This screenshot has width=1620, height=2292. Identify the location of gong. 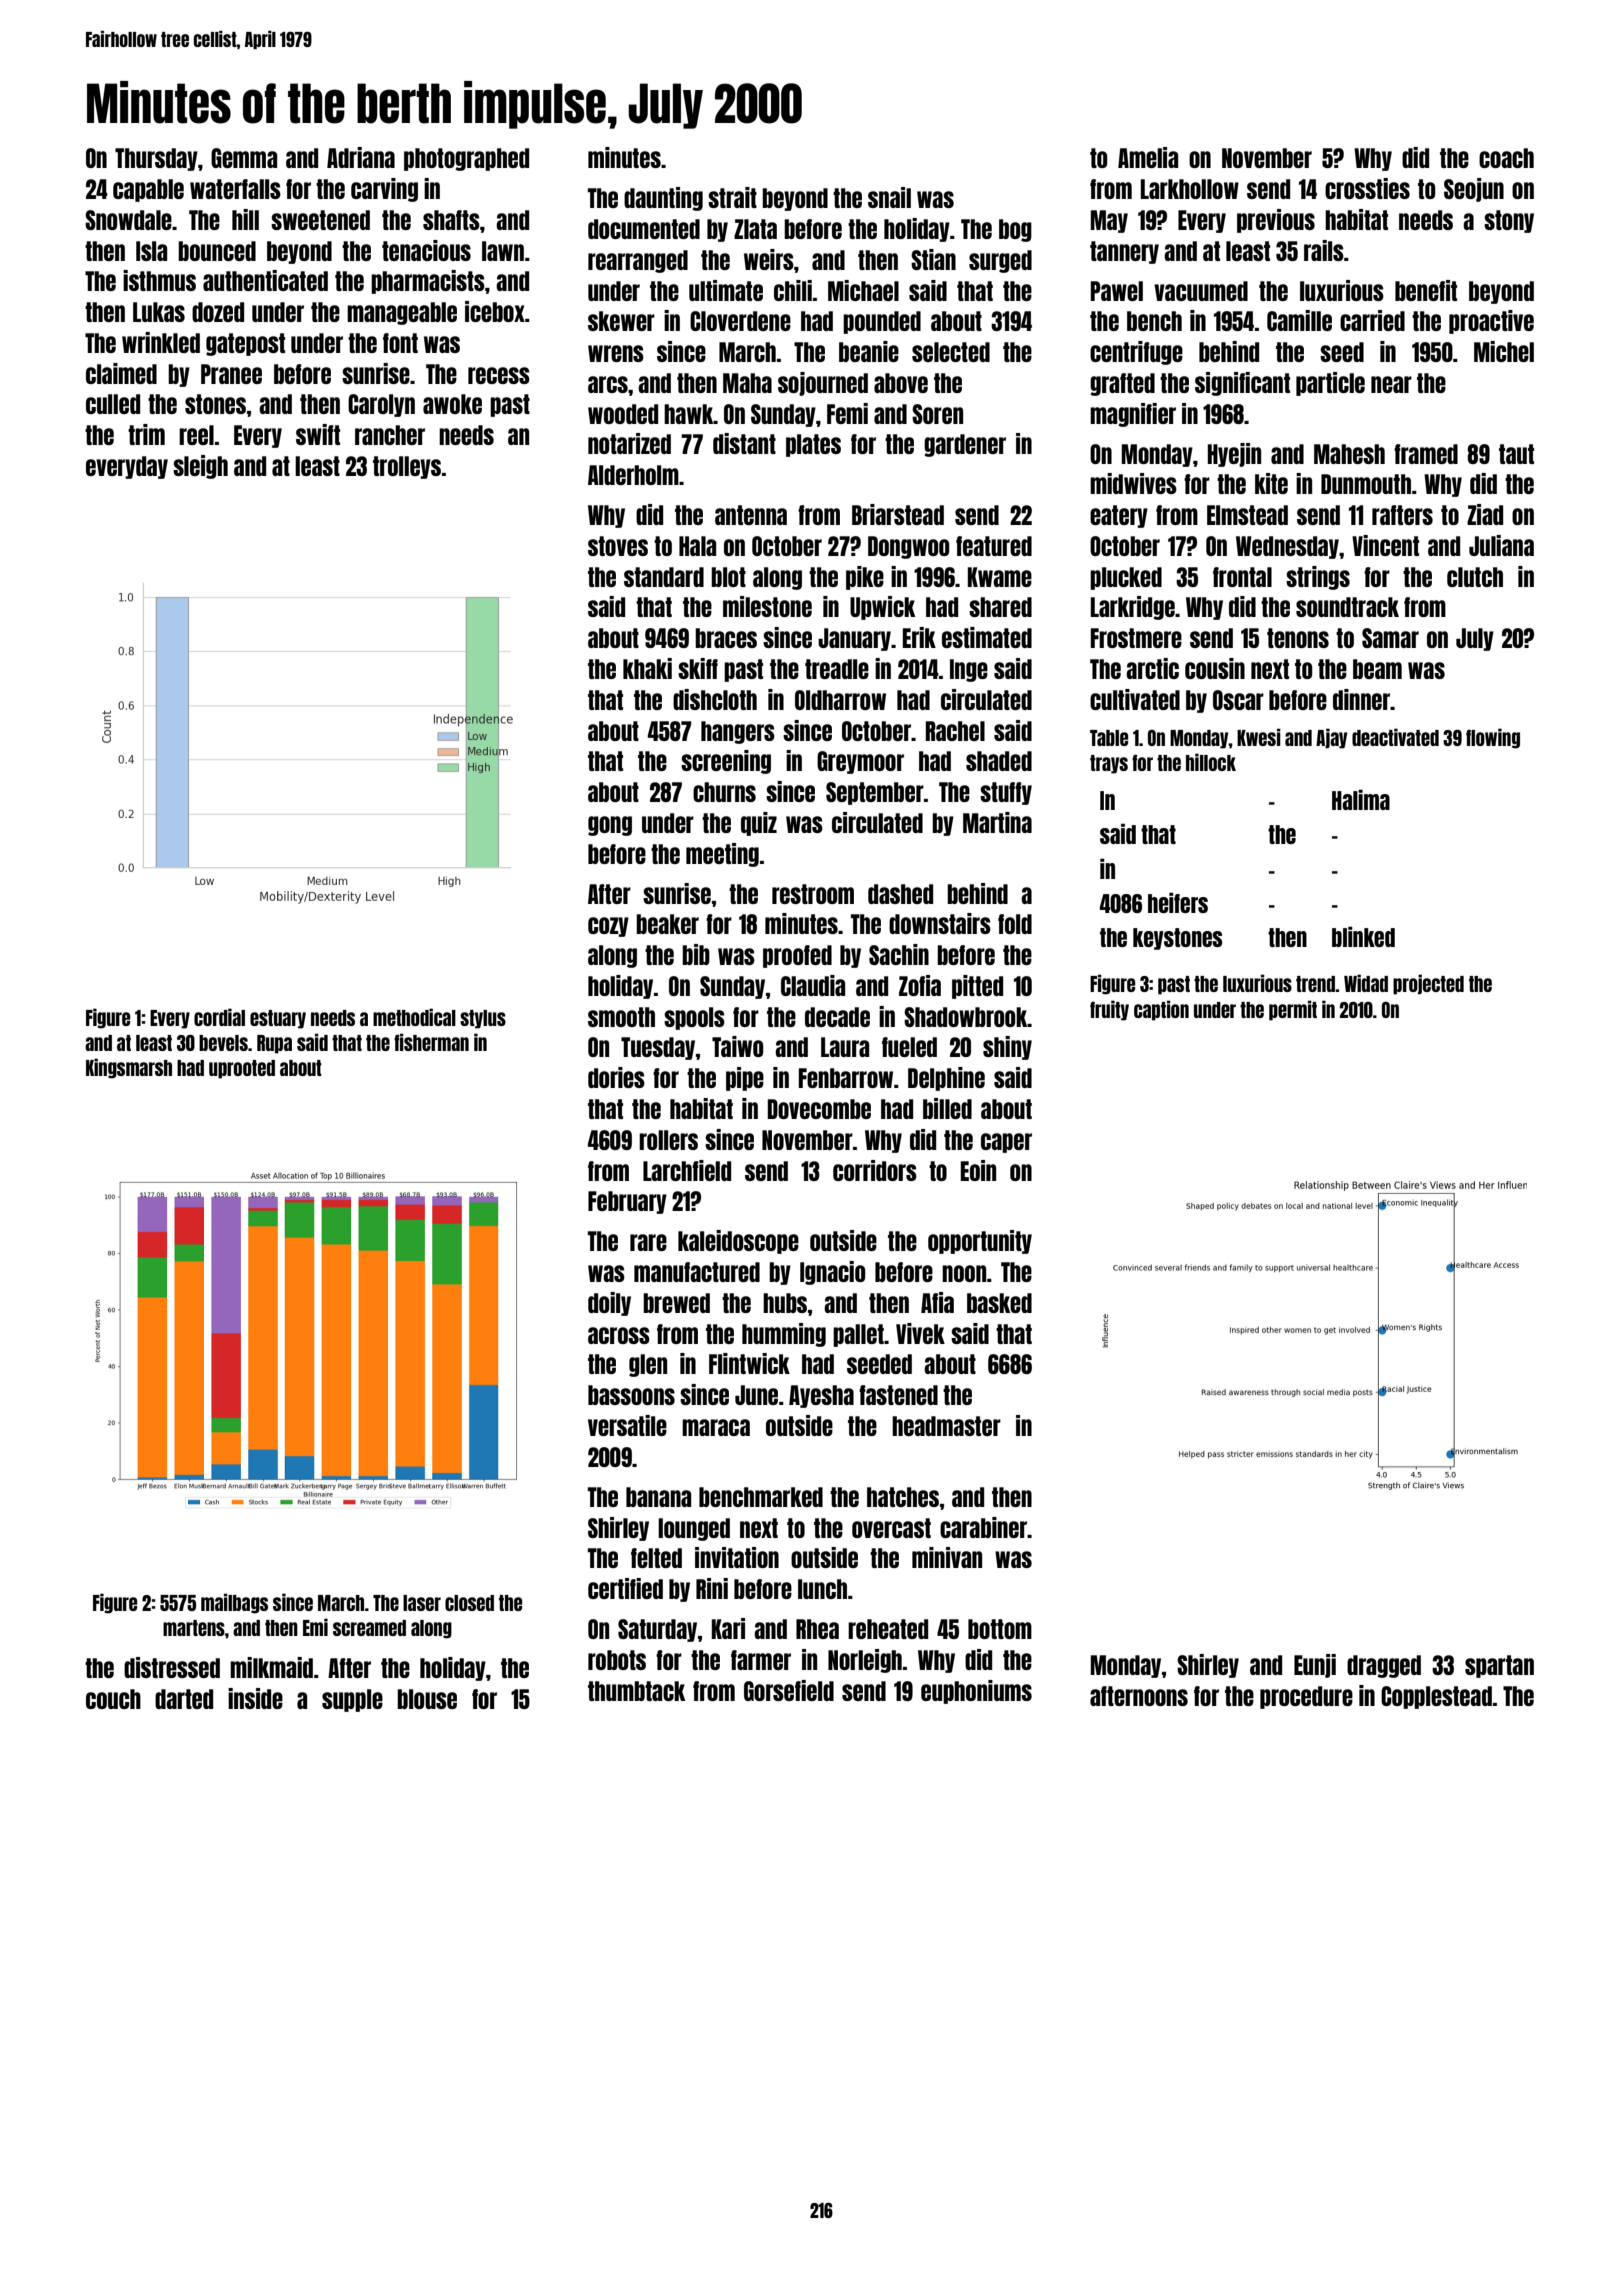
(610, 826).
